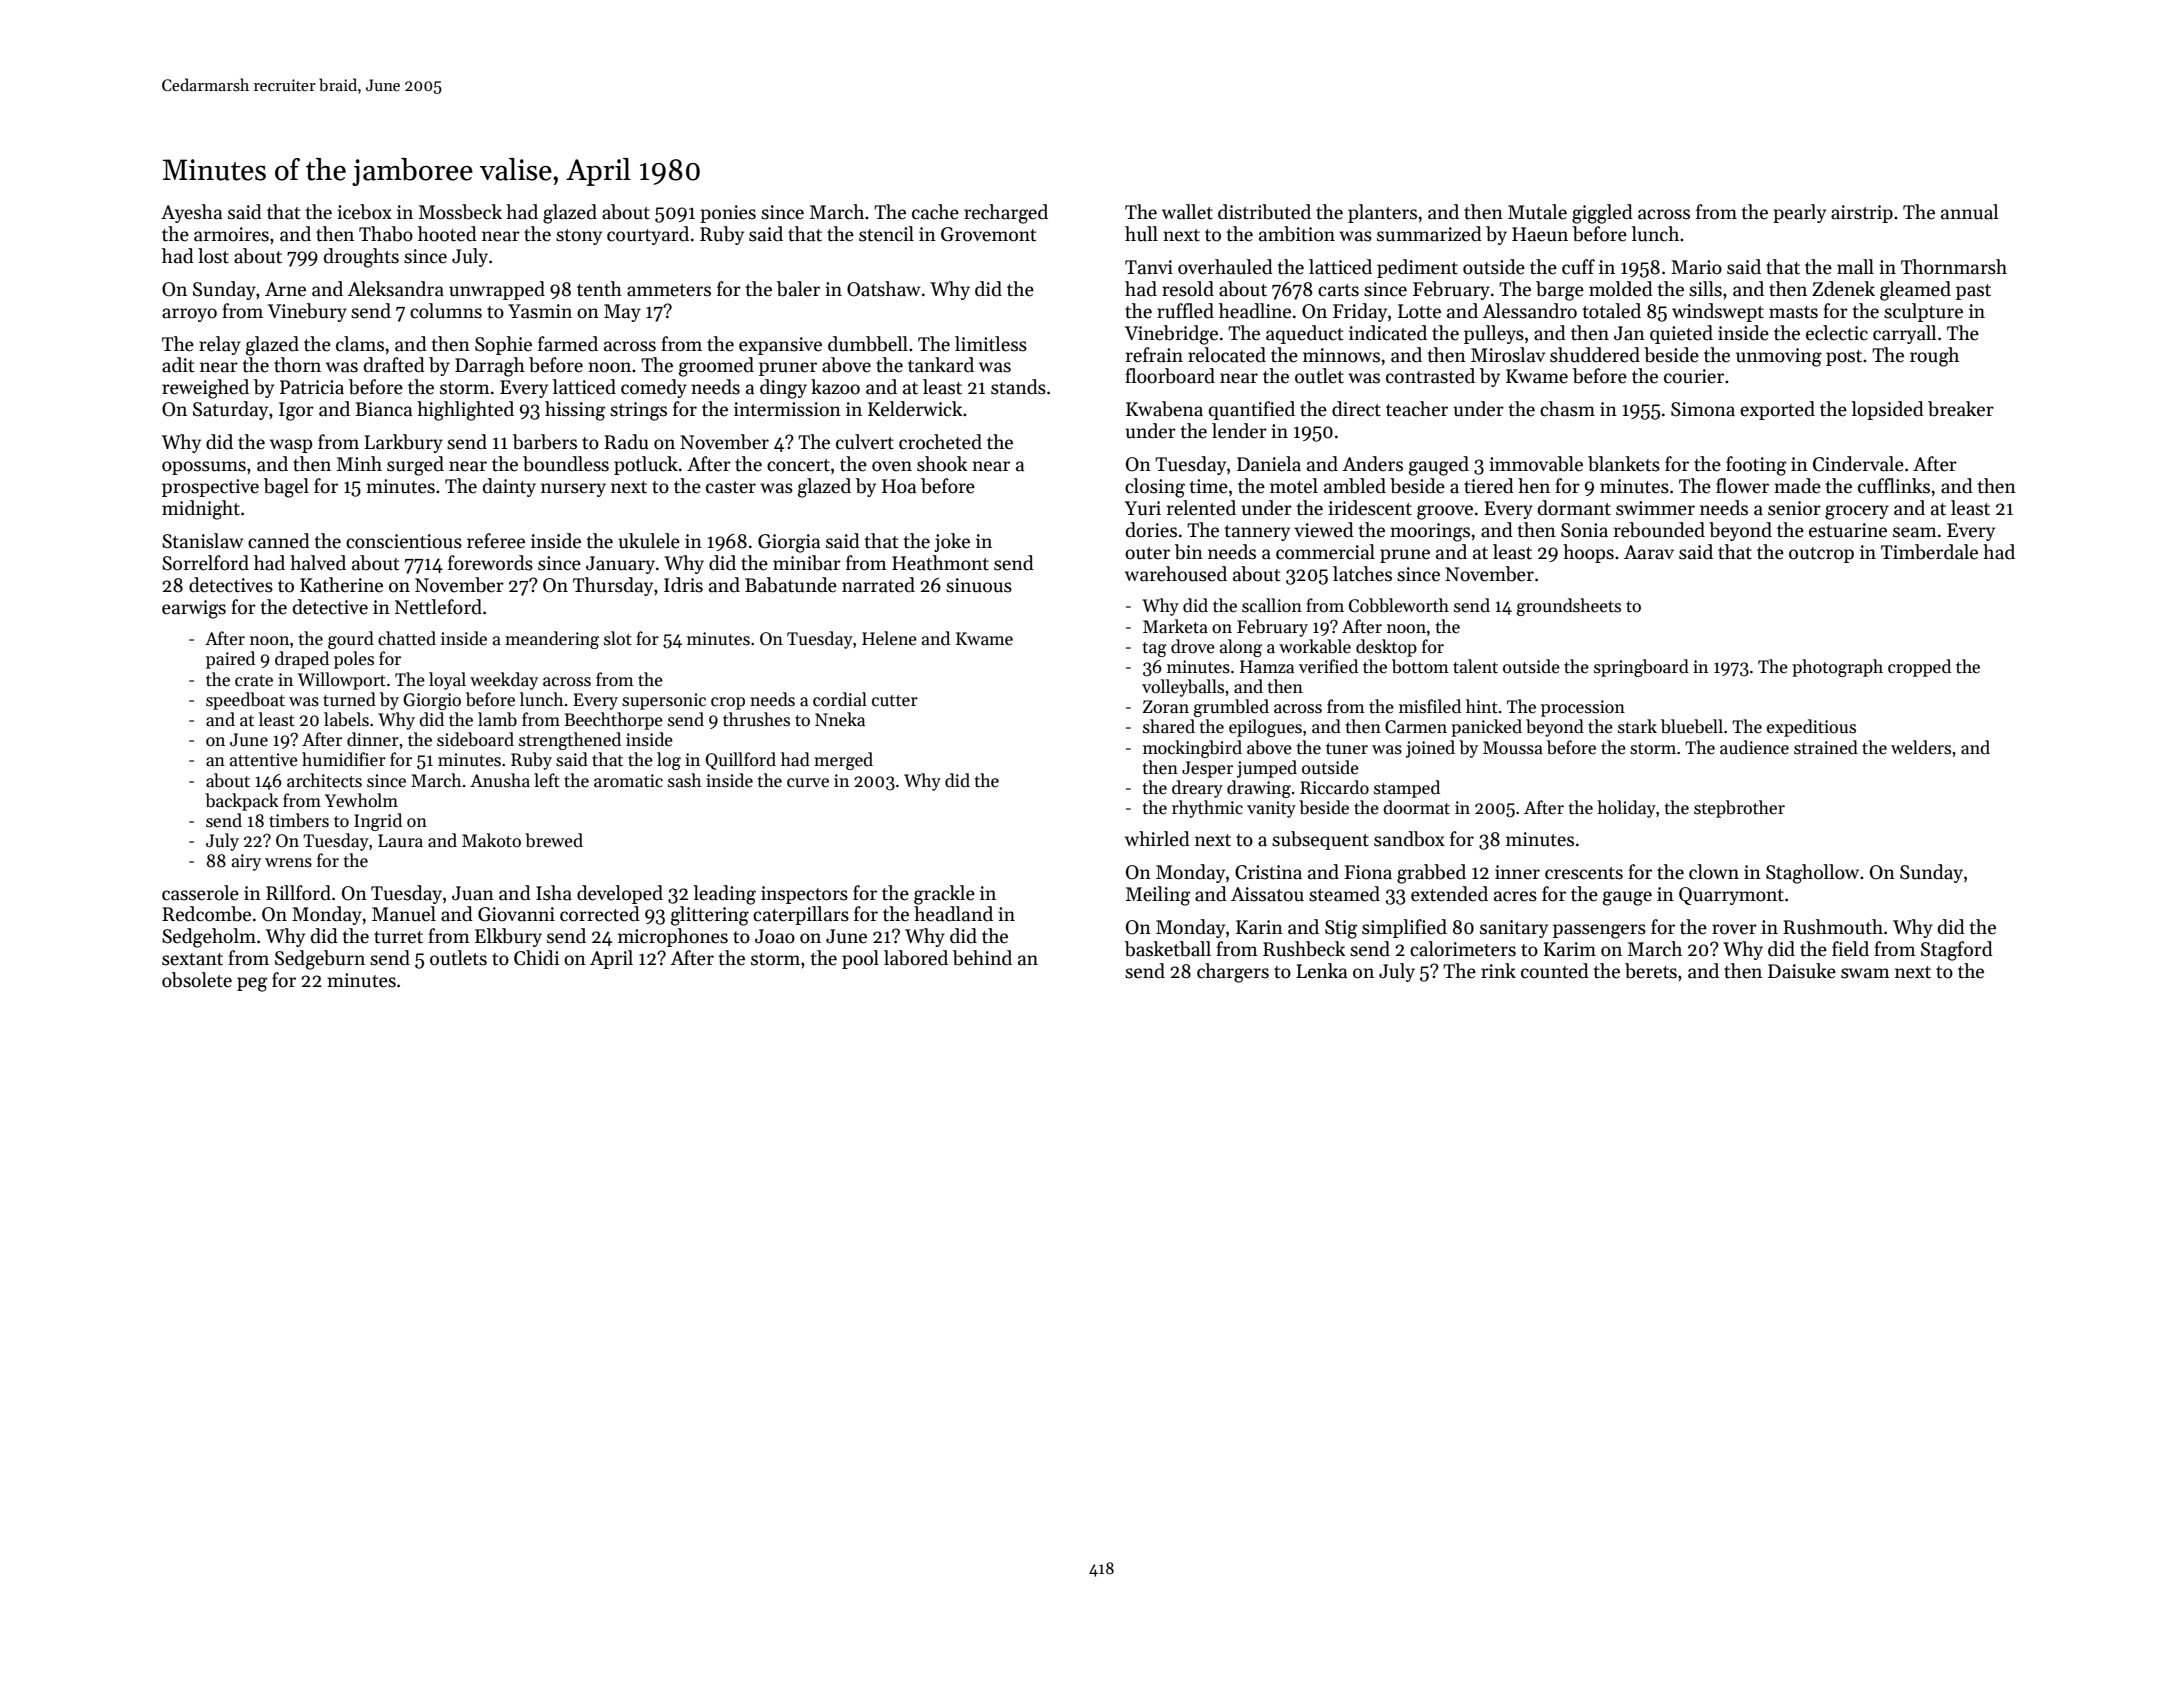 The width and height of the screenshot is (2178, 1683). I want to click on breaker, so click(1961, 409).
